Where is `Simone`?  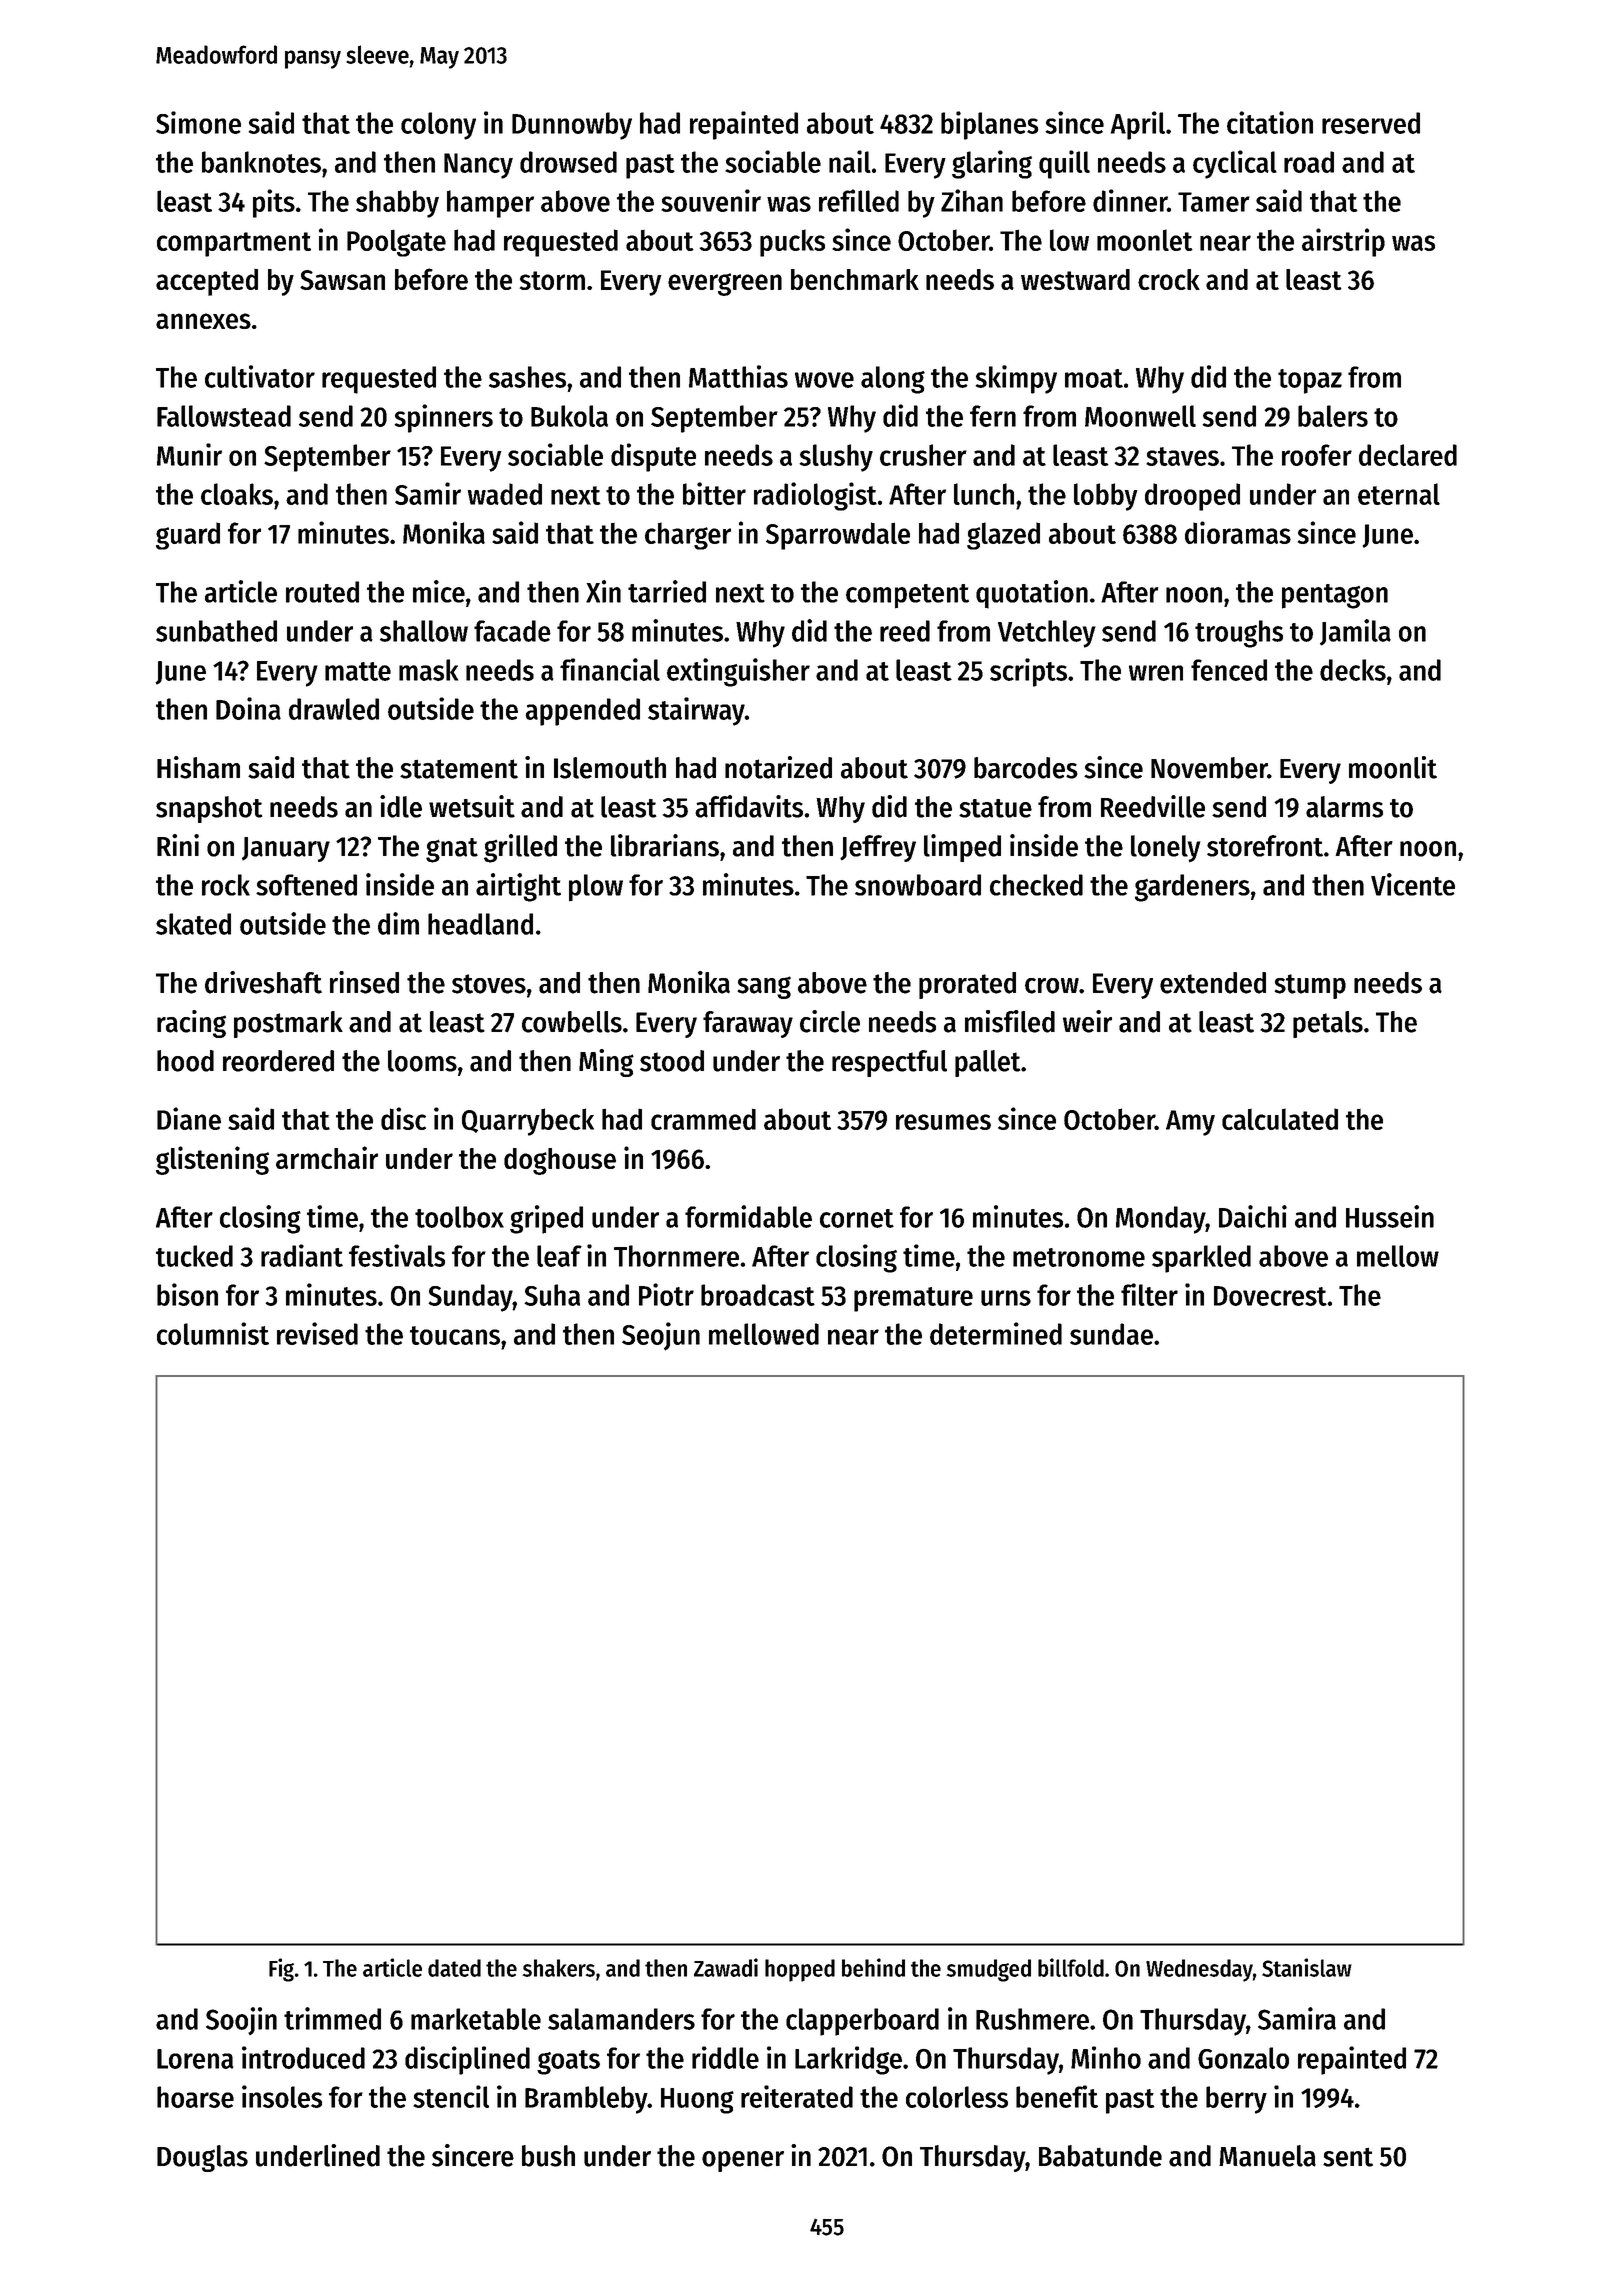 Simone is located at coordinates (198, 122).
